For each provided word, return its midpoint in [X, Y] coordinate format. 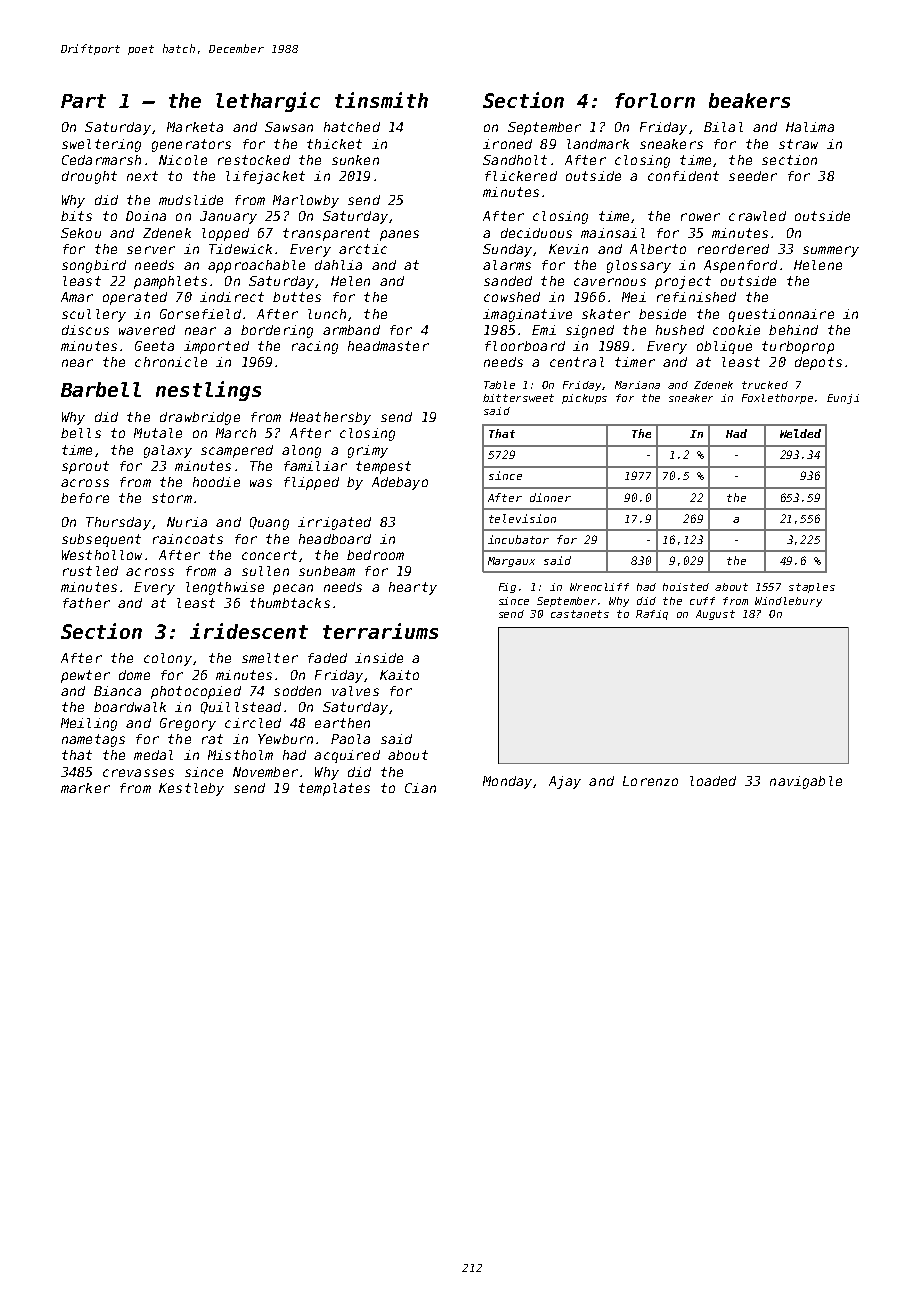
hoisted [686, 587]
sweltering [101, 145]
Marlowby [306, 201]
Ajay [565, 782]
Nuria [187, 522]
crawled [757, 216]
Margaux [511, 562]
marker [85, 788]
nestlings [208, 391]
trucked [765, 385]
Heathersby [330, 418]
